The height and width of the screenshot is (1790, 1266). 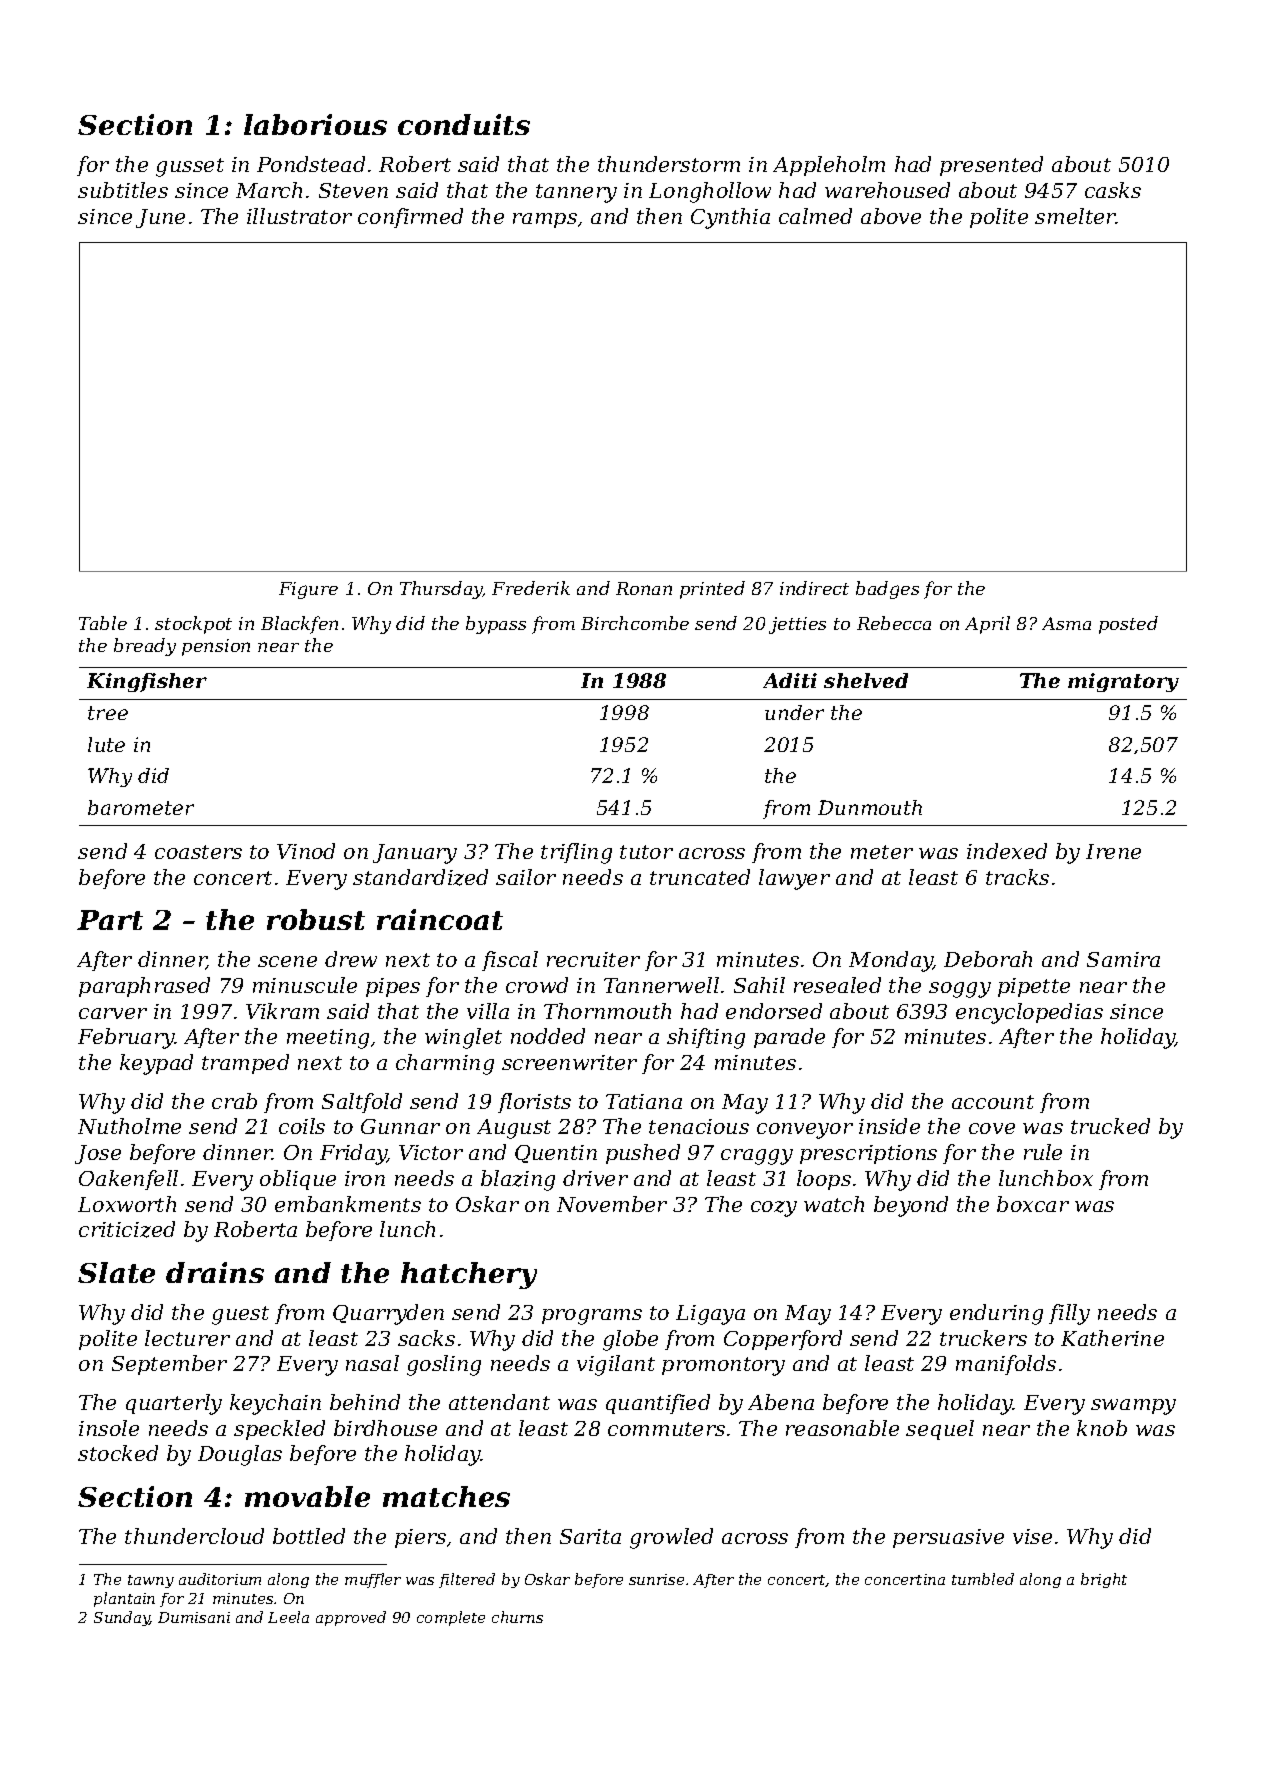 What do you see at coordinates (700, 877) in the screenshot?
I see `truncated` at bounding box center [700, 877].
